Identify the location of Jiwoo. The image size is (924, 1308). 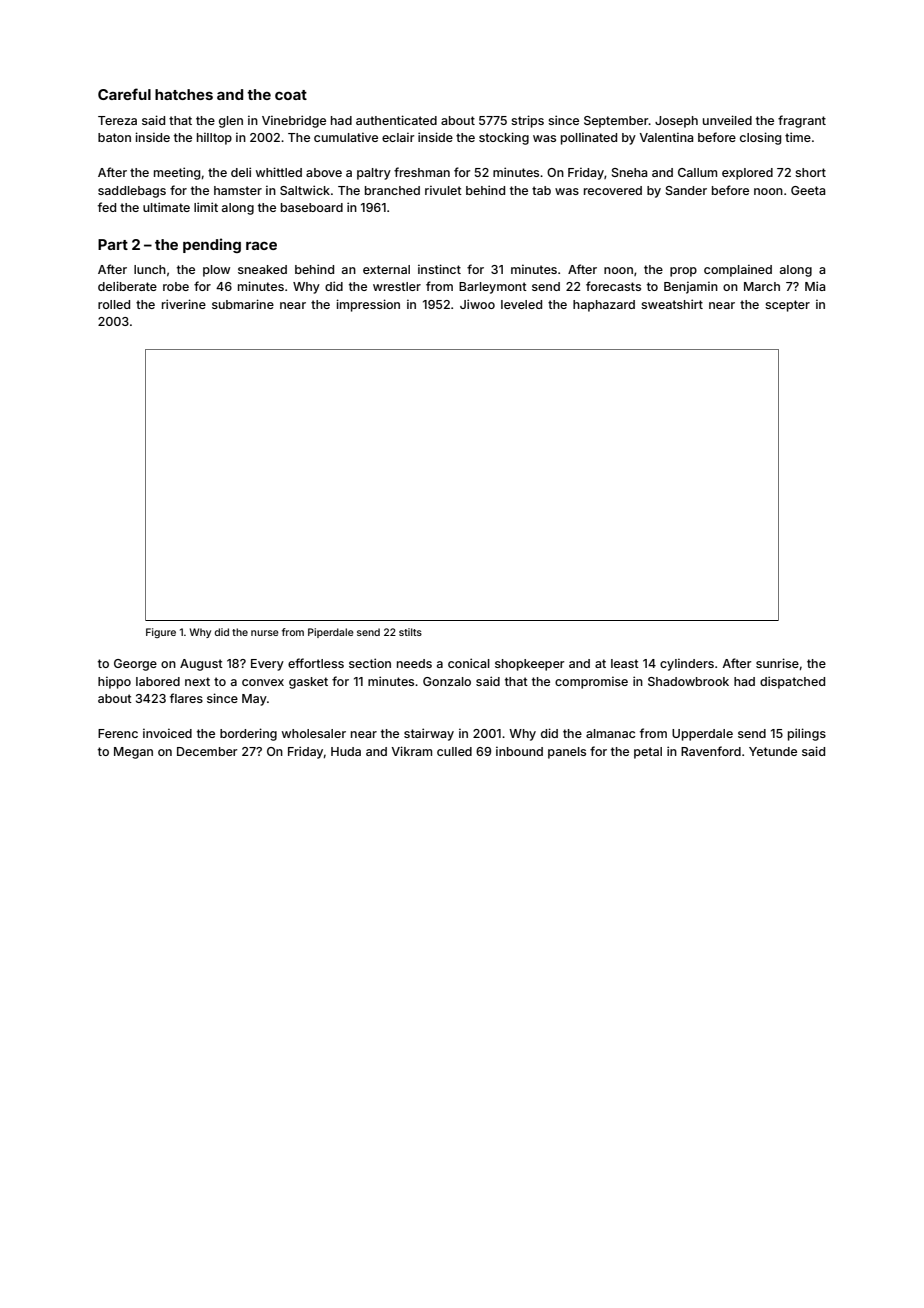
(477, 304).
